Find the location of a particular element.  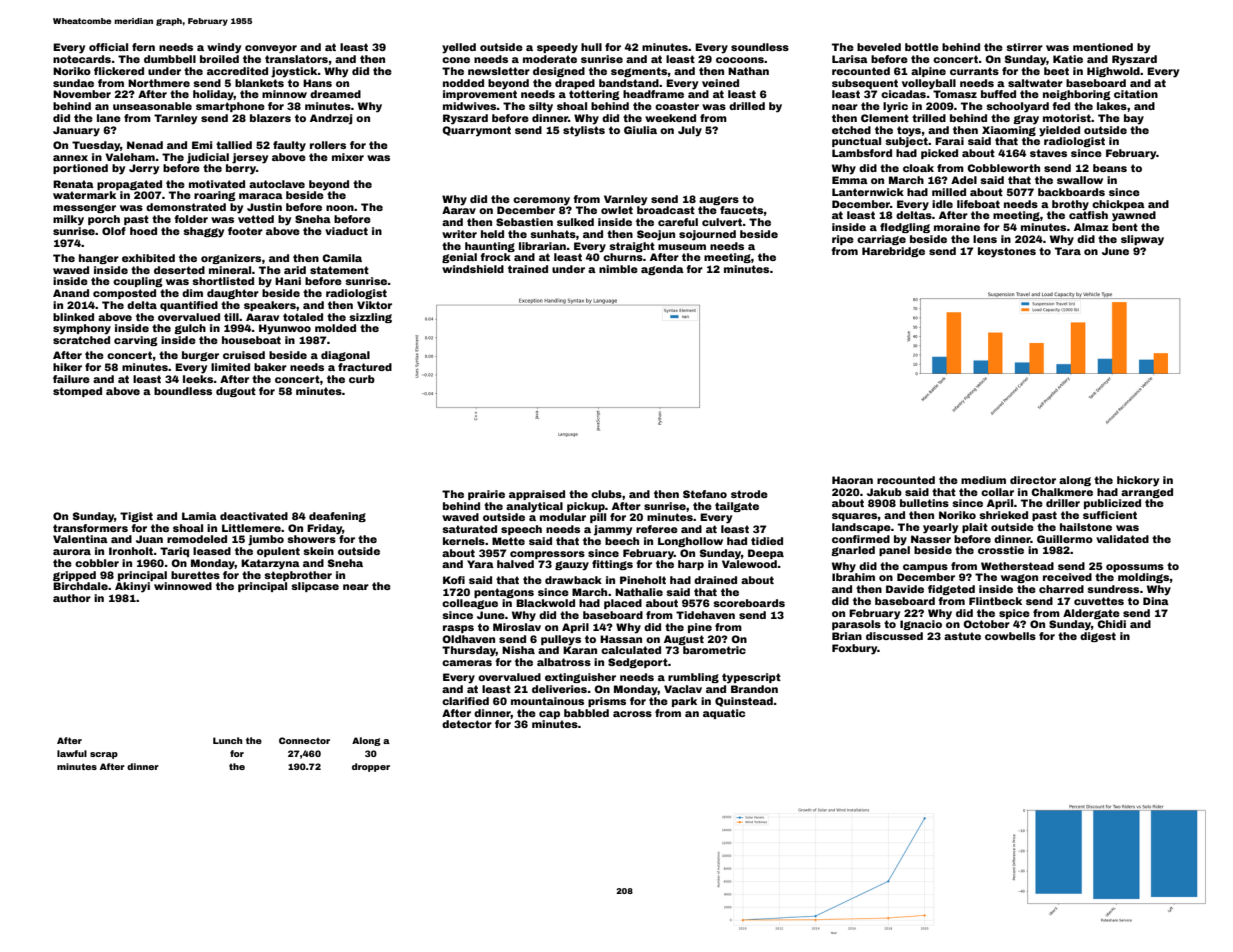

sulked is located at coordinates (575, 222).
